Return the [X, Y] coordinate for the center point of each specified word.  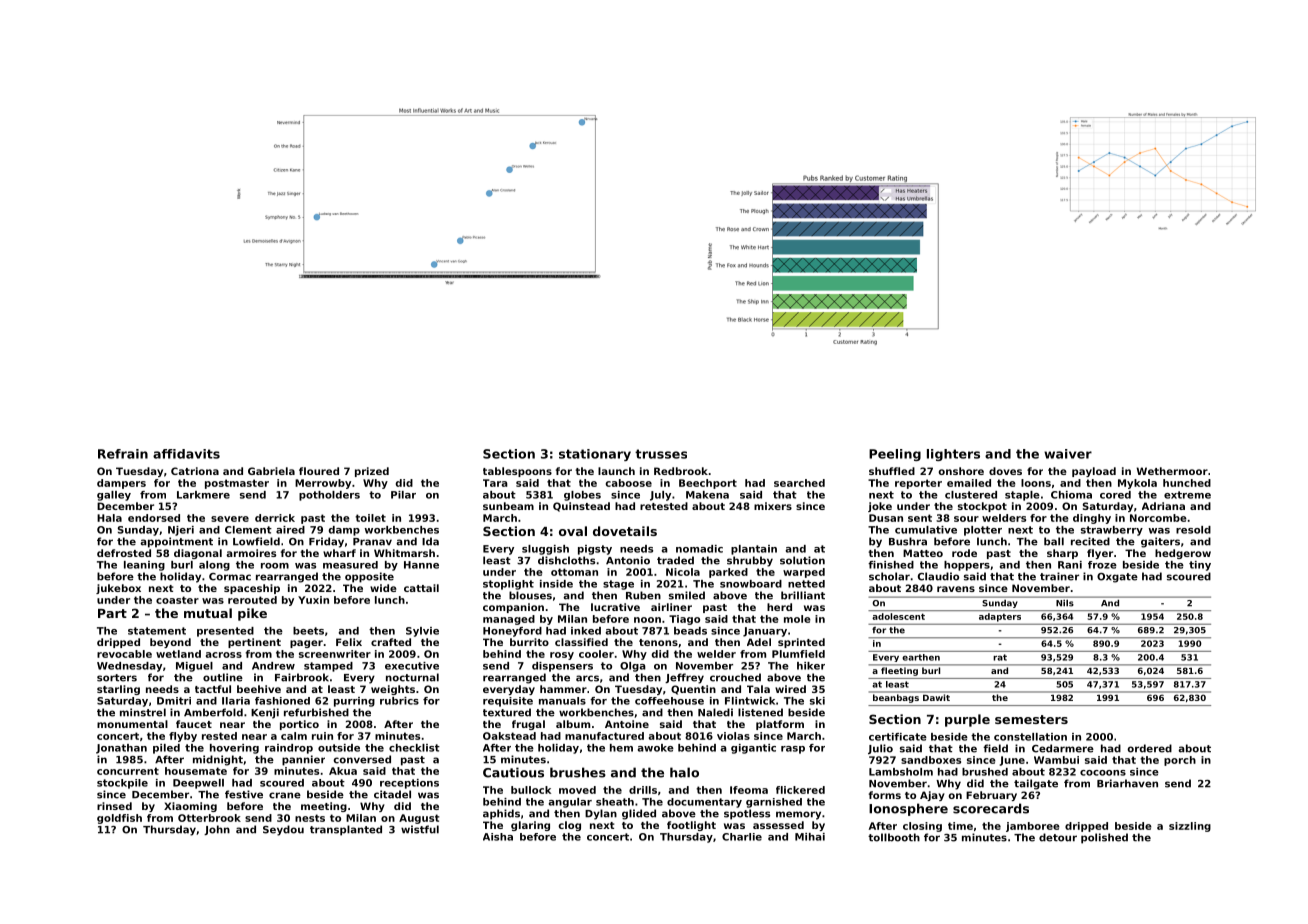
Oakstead [509, 736]
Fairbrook [302, 677]
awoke [656, 748]
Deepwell [198, 784]
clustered [971, 495]
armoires [251, 553]
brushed [985, 772]
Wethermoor [1172, 471]
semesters [1031, 719]
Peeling [895, 455]
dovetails [625, 531]
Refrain [123, 454]
